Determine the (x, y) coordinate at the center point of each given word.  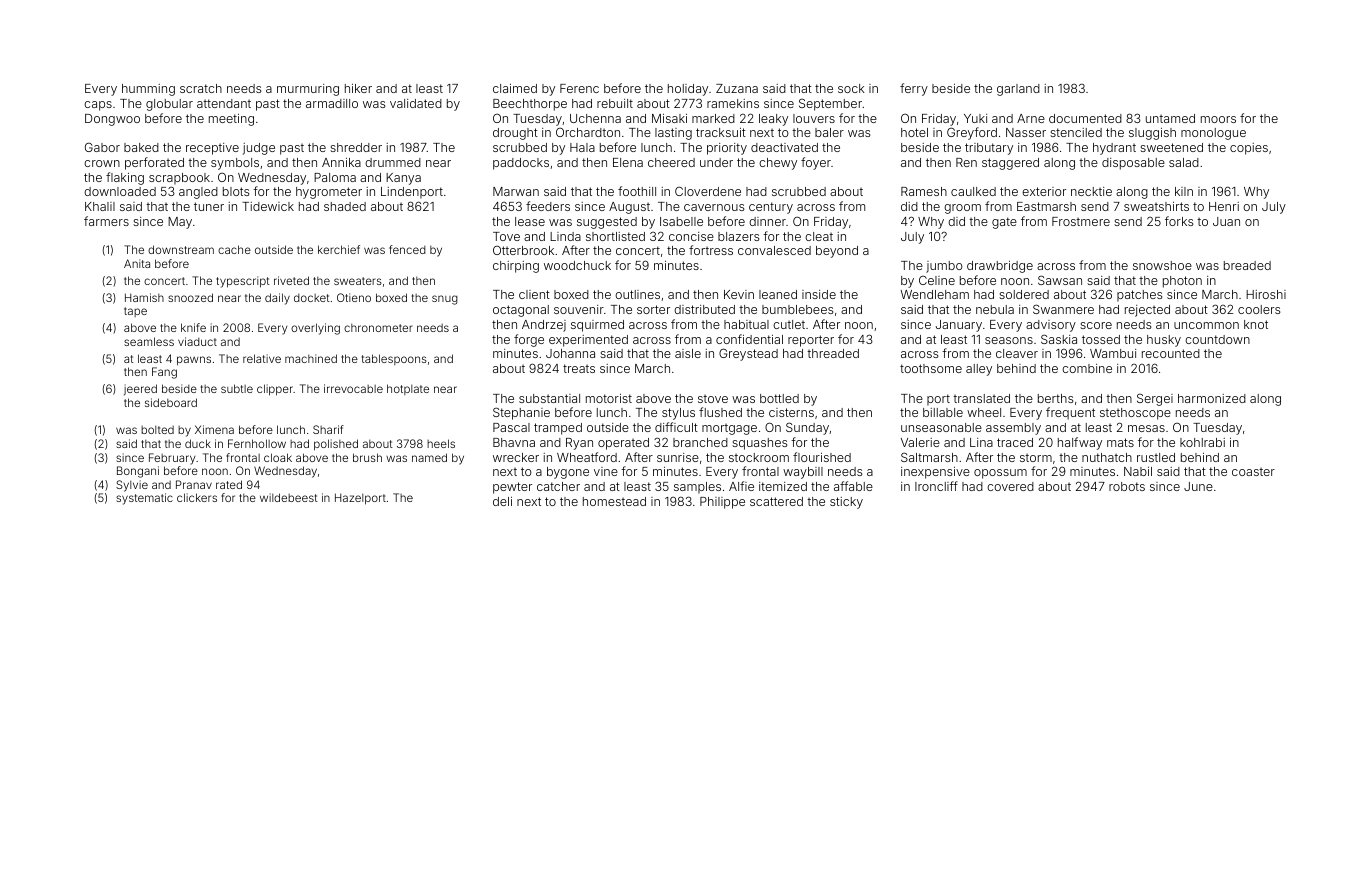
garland (1018, 90)
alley (979, 370)
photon (1182, 282)
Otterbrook (523, 250)
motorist (609, 398)
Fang (164, 373)
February (172, 459)
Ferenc (579, 88)
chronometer (378, 328)
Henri (1224, 206)
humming (148, 90)
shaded (345, 206)
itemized (783, 486)
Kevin (739, 294)
